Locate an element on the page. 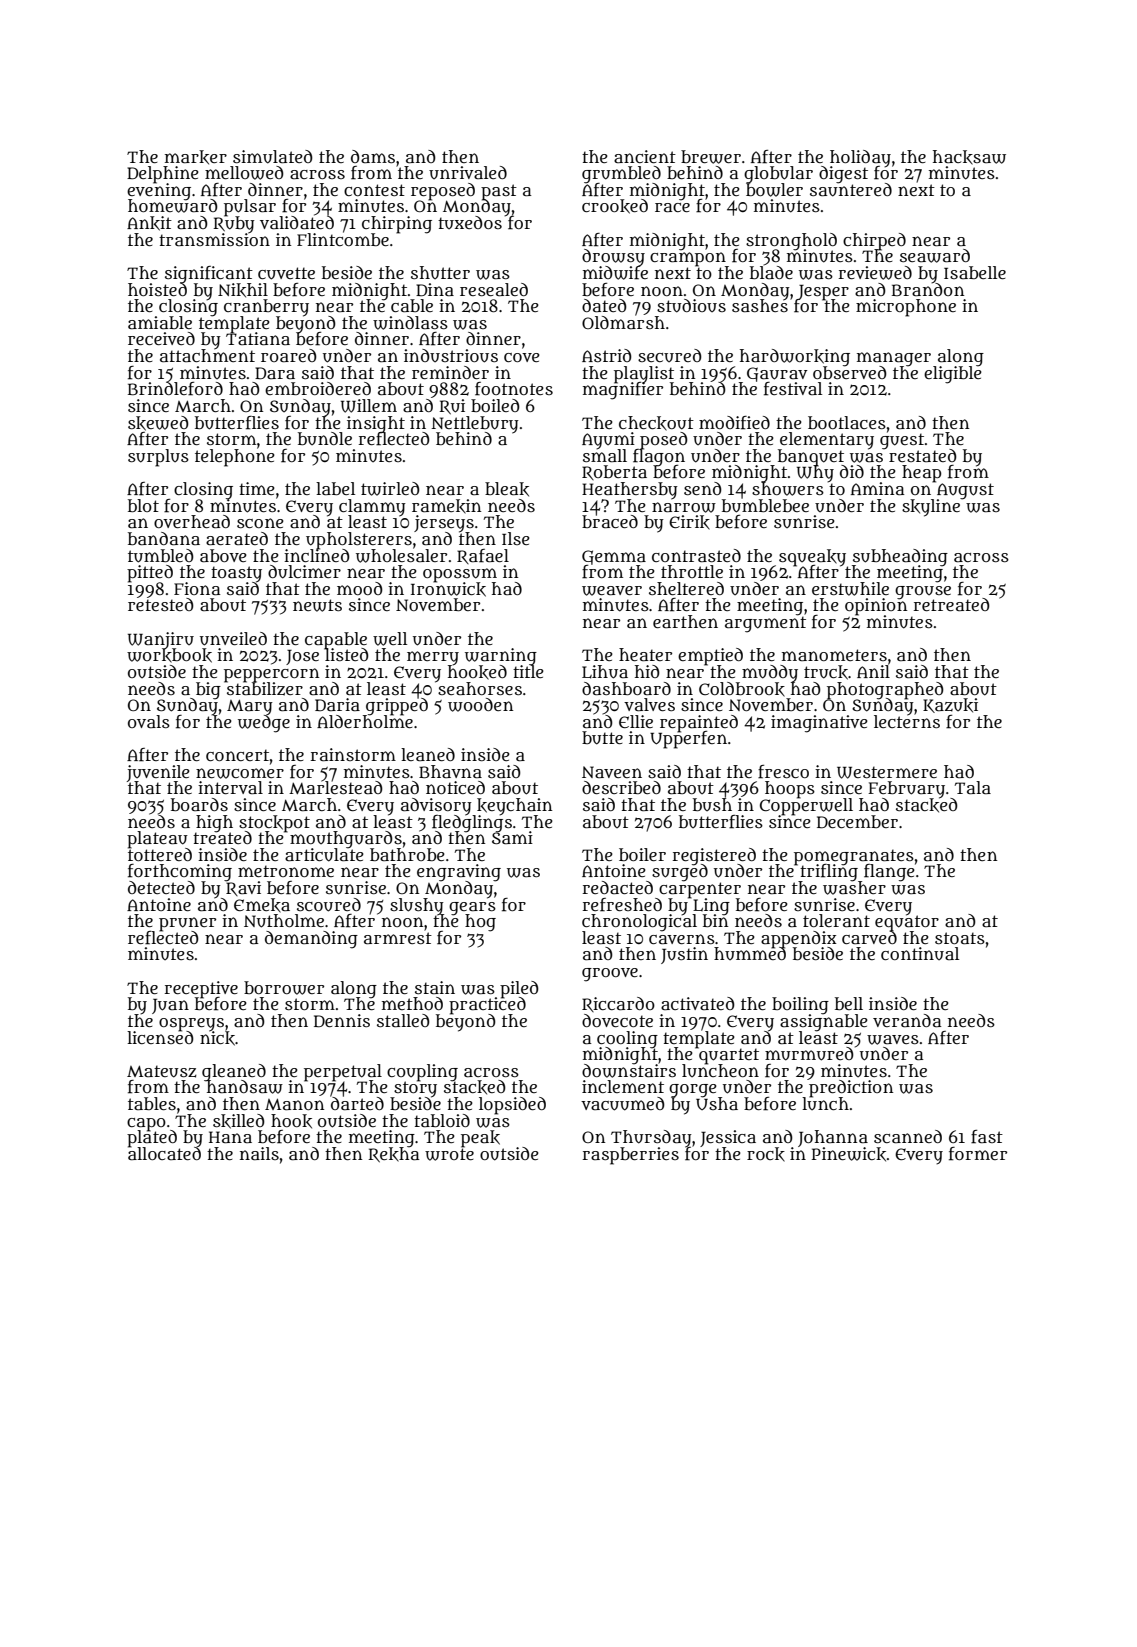 The height and width of the image is (1647, 1137). pulsar is located at coordinates (250, 208).
